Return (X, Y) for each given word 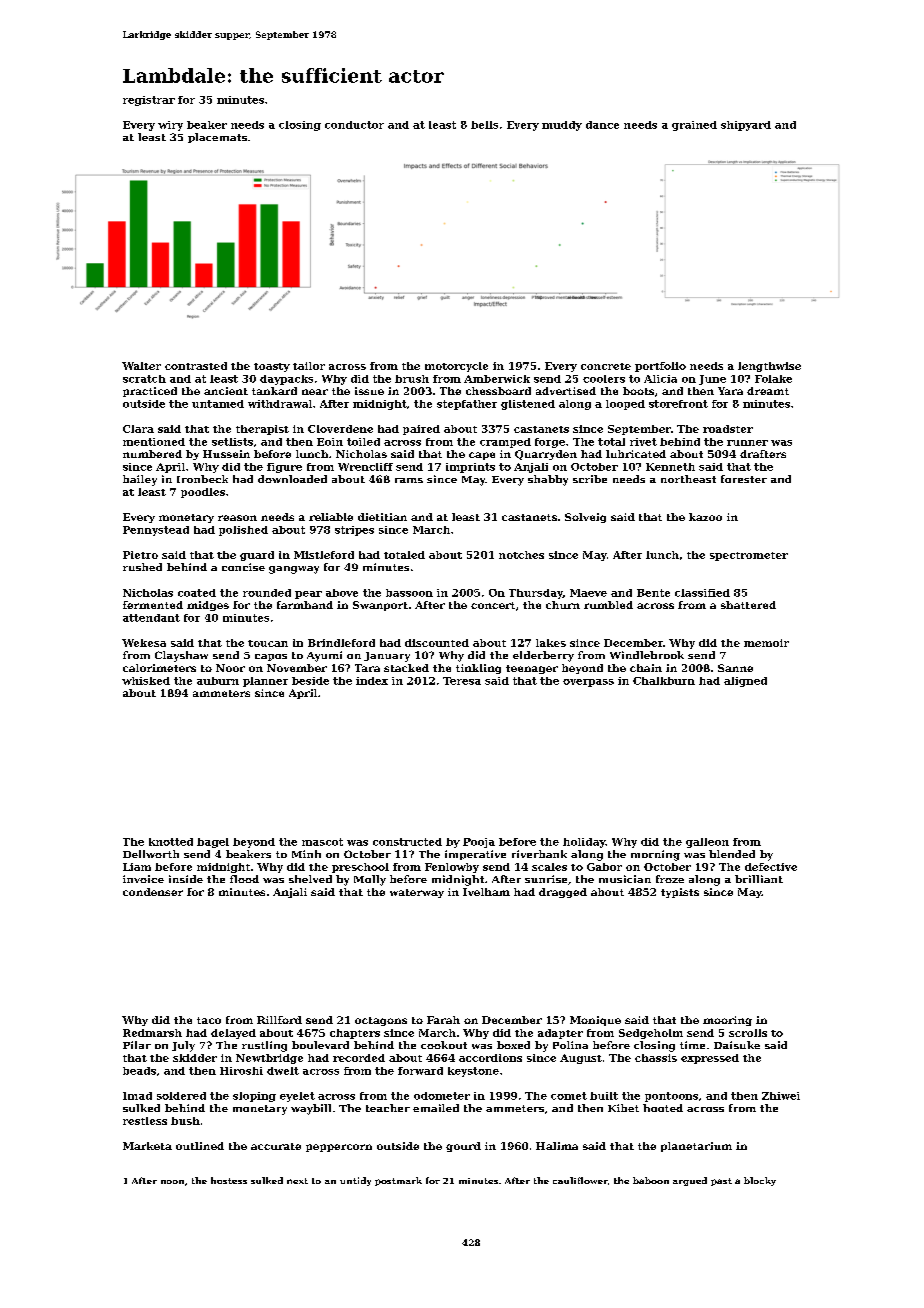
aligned (745, 682)
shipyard (746, 126)
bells (484, 125)
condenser (153, 892)
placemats (217, 138)
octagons (381, 1021)
